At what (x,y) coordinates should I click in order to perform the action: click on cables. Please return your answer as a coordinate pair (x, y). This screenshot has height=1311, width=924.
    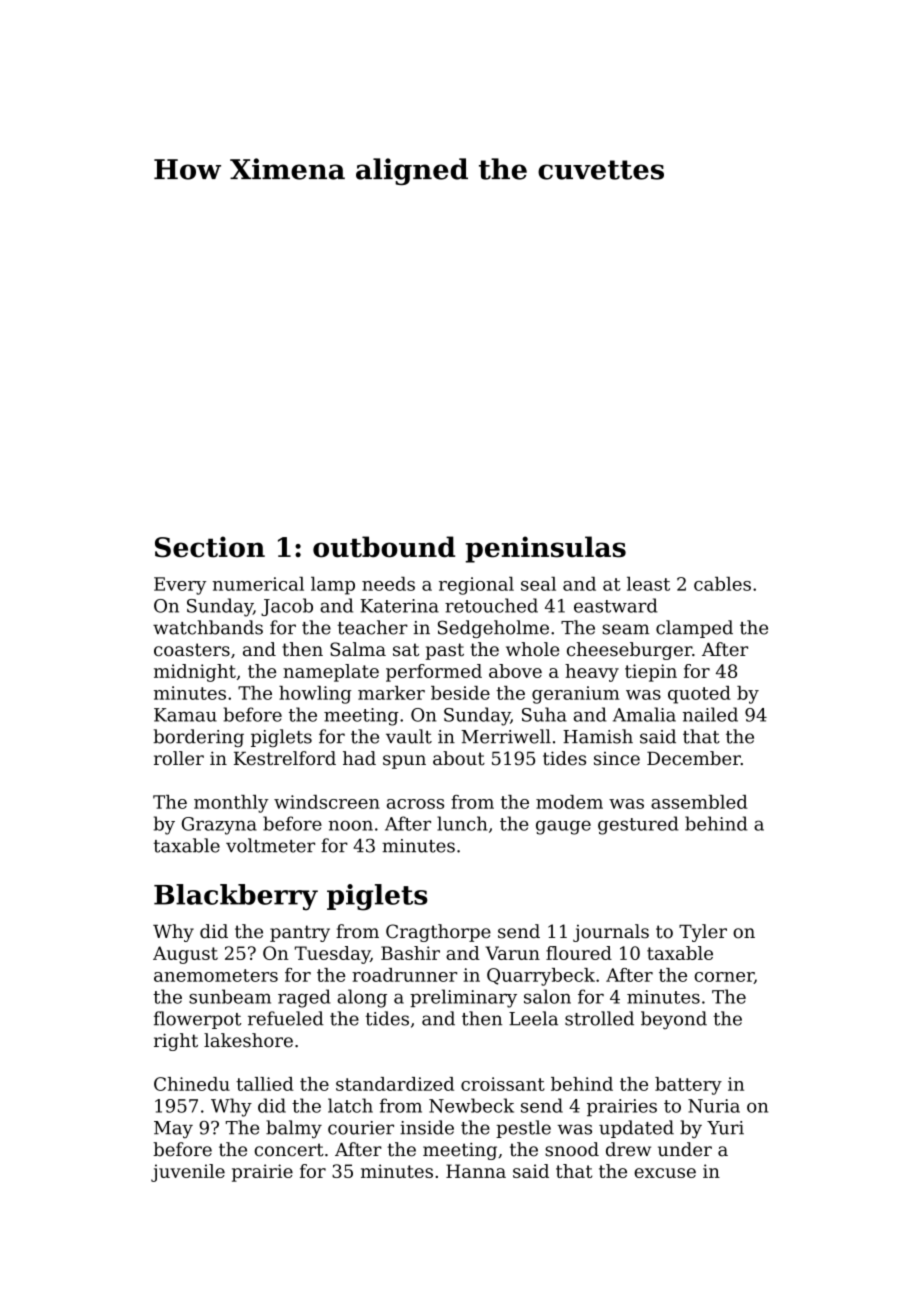
    Looking at the image, I should click on (722, 584).
